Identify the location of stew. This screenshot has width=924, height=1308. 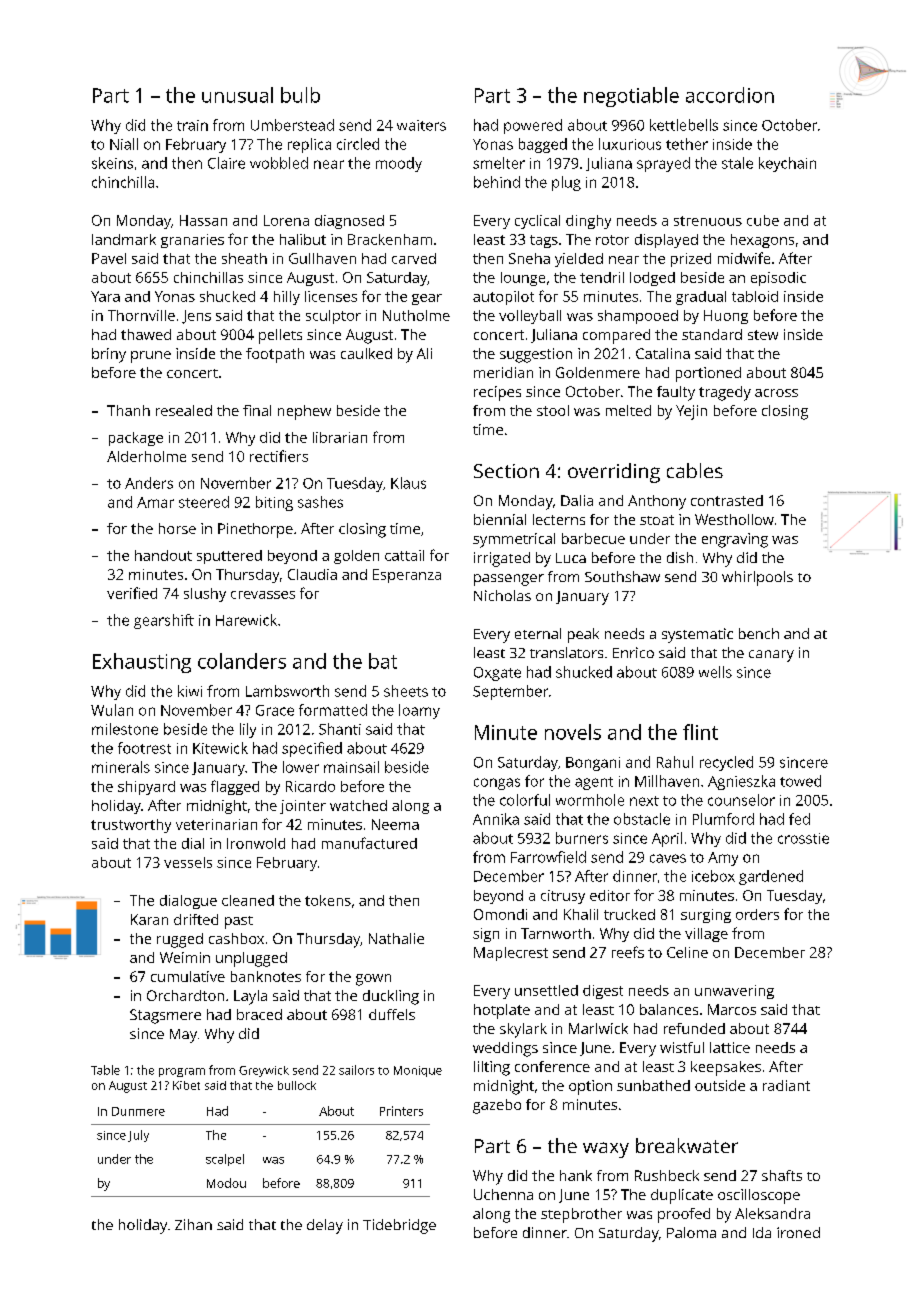
(763, 335).
